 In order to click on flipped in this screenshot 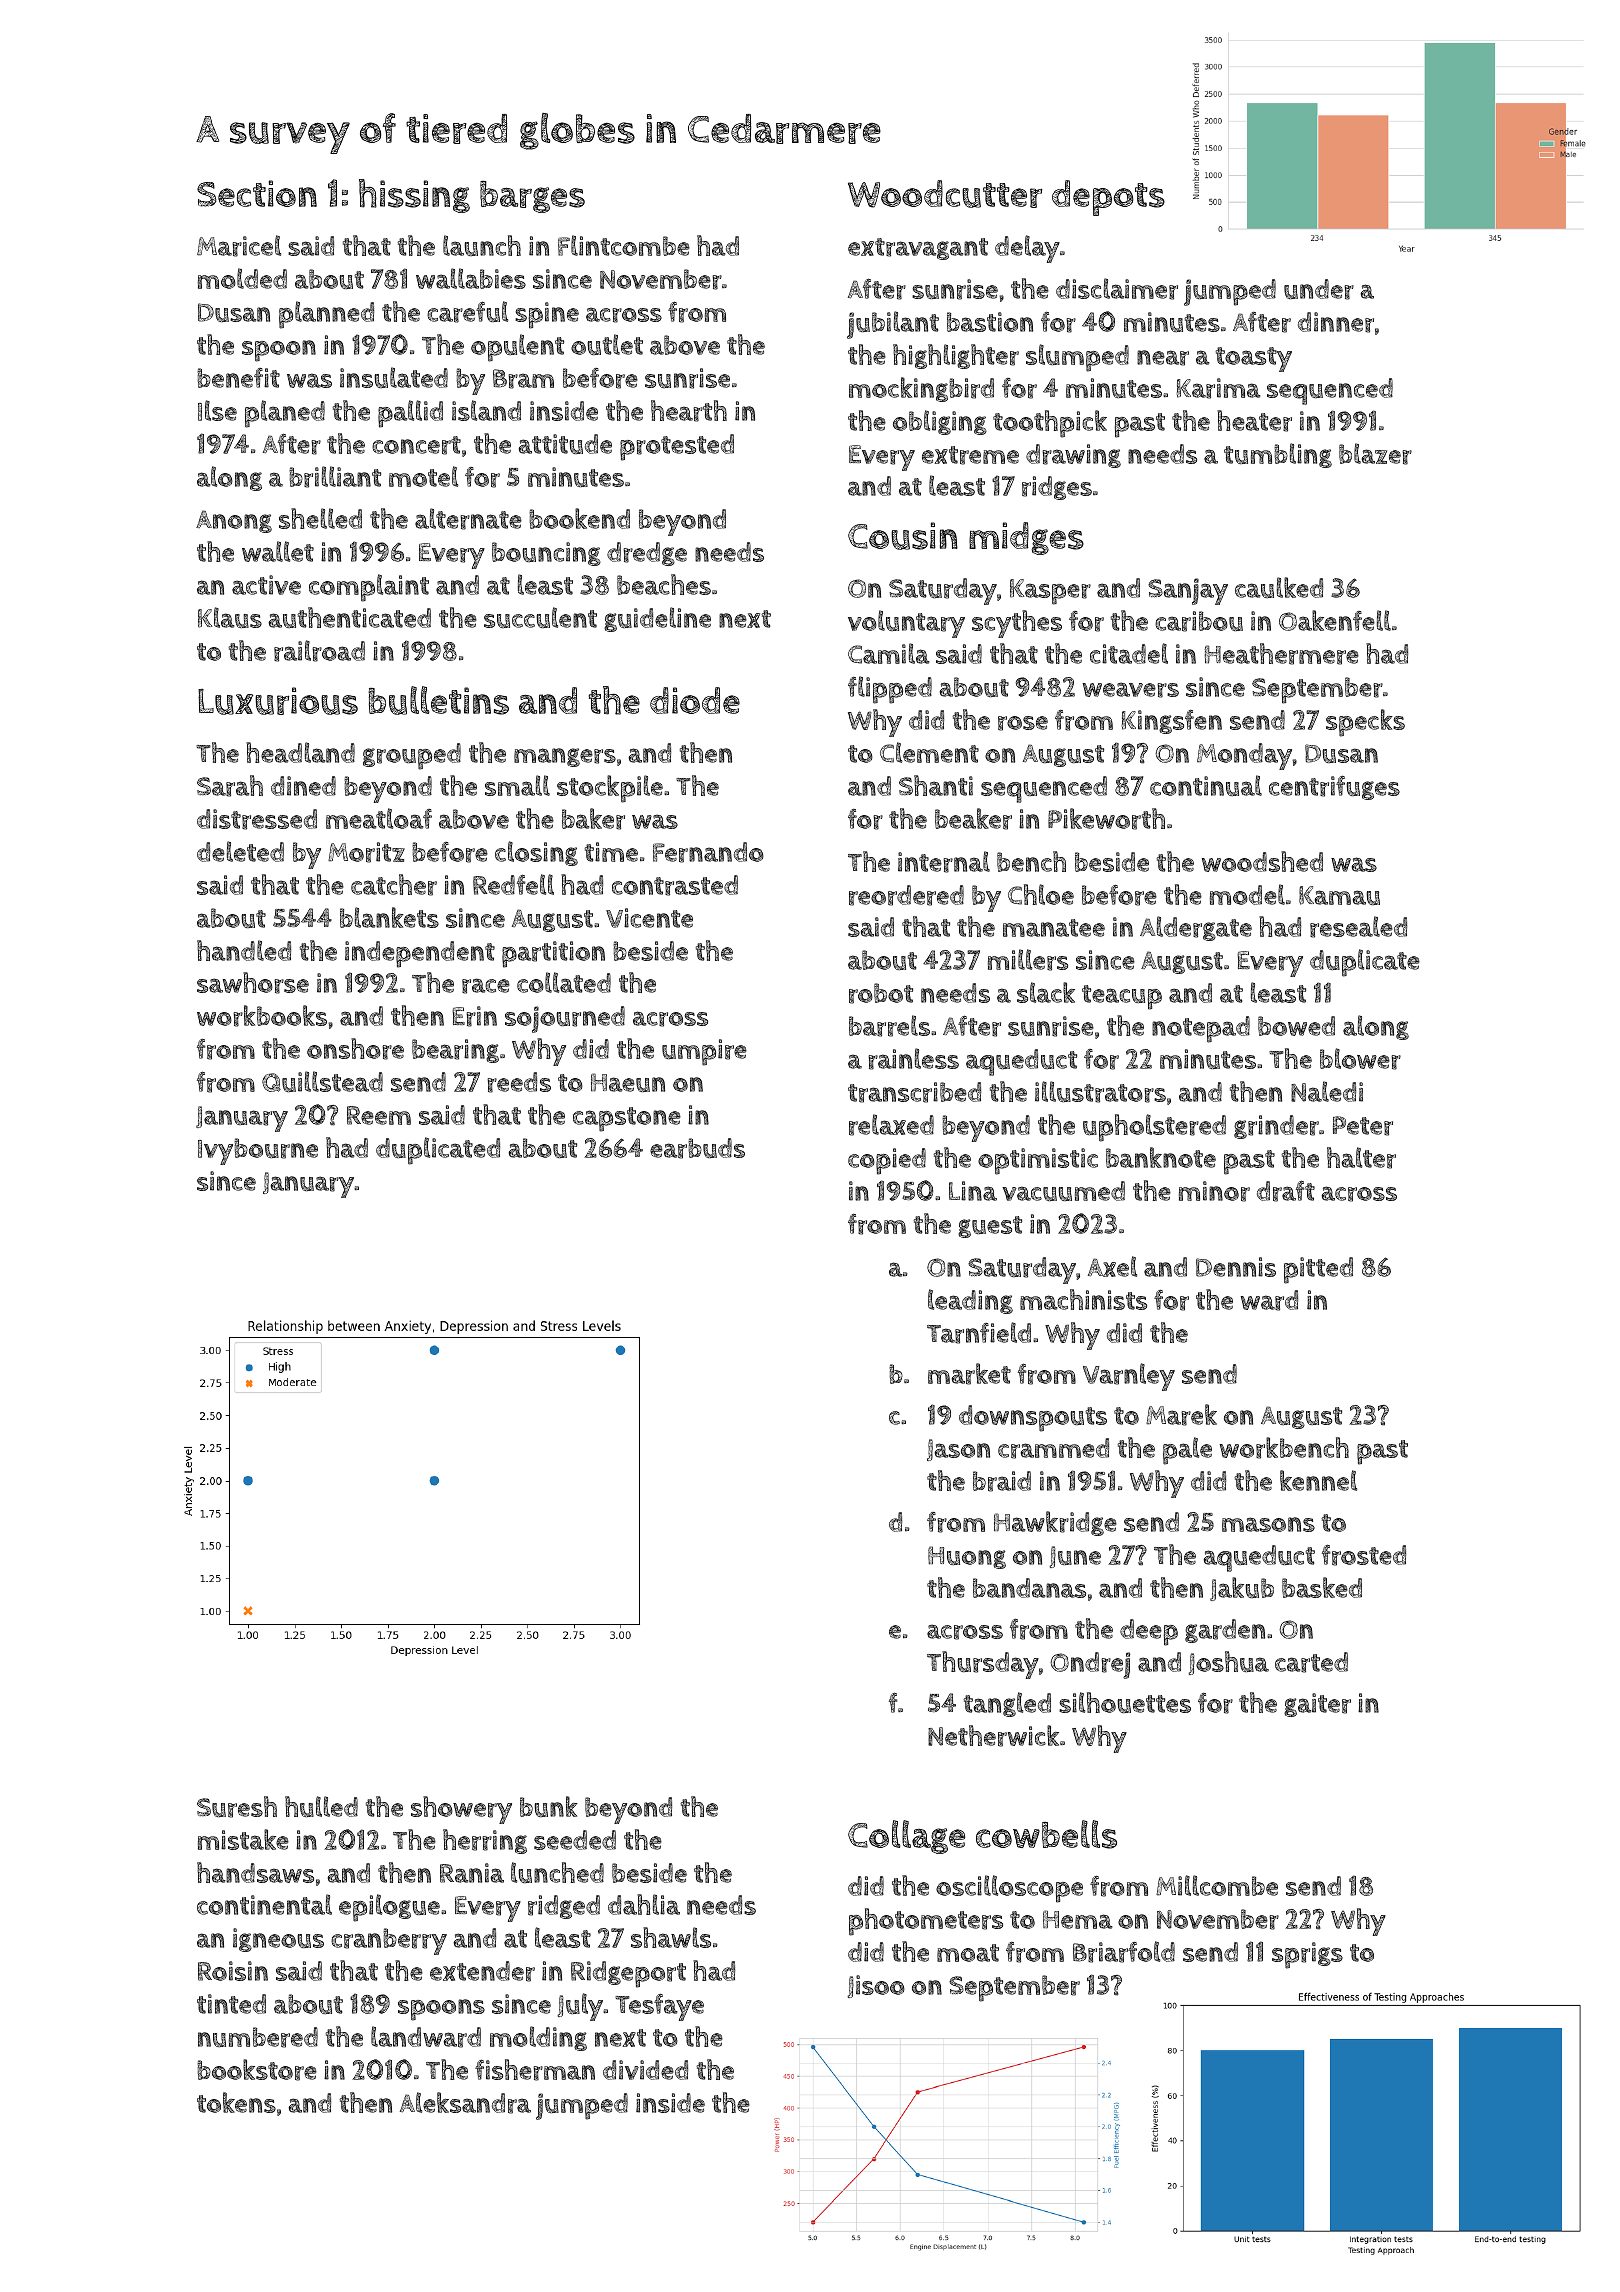, I will do `click(890, 690)`.
